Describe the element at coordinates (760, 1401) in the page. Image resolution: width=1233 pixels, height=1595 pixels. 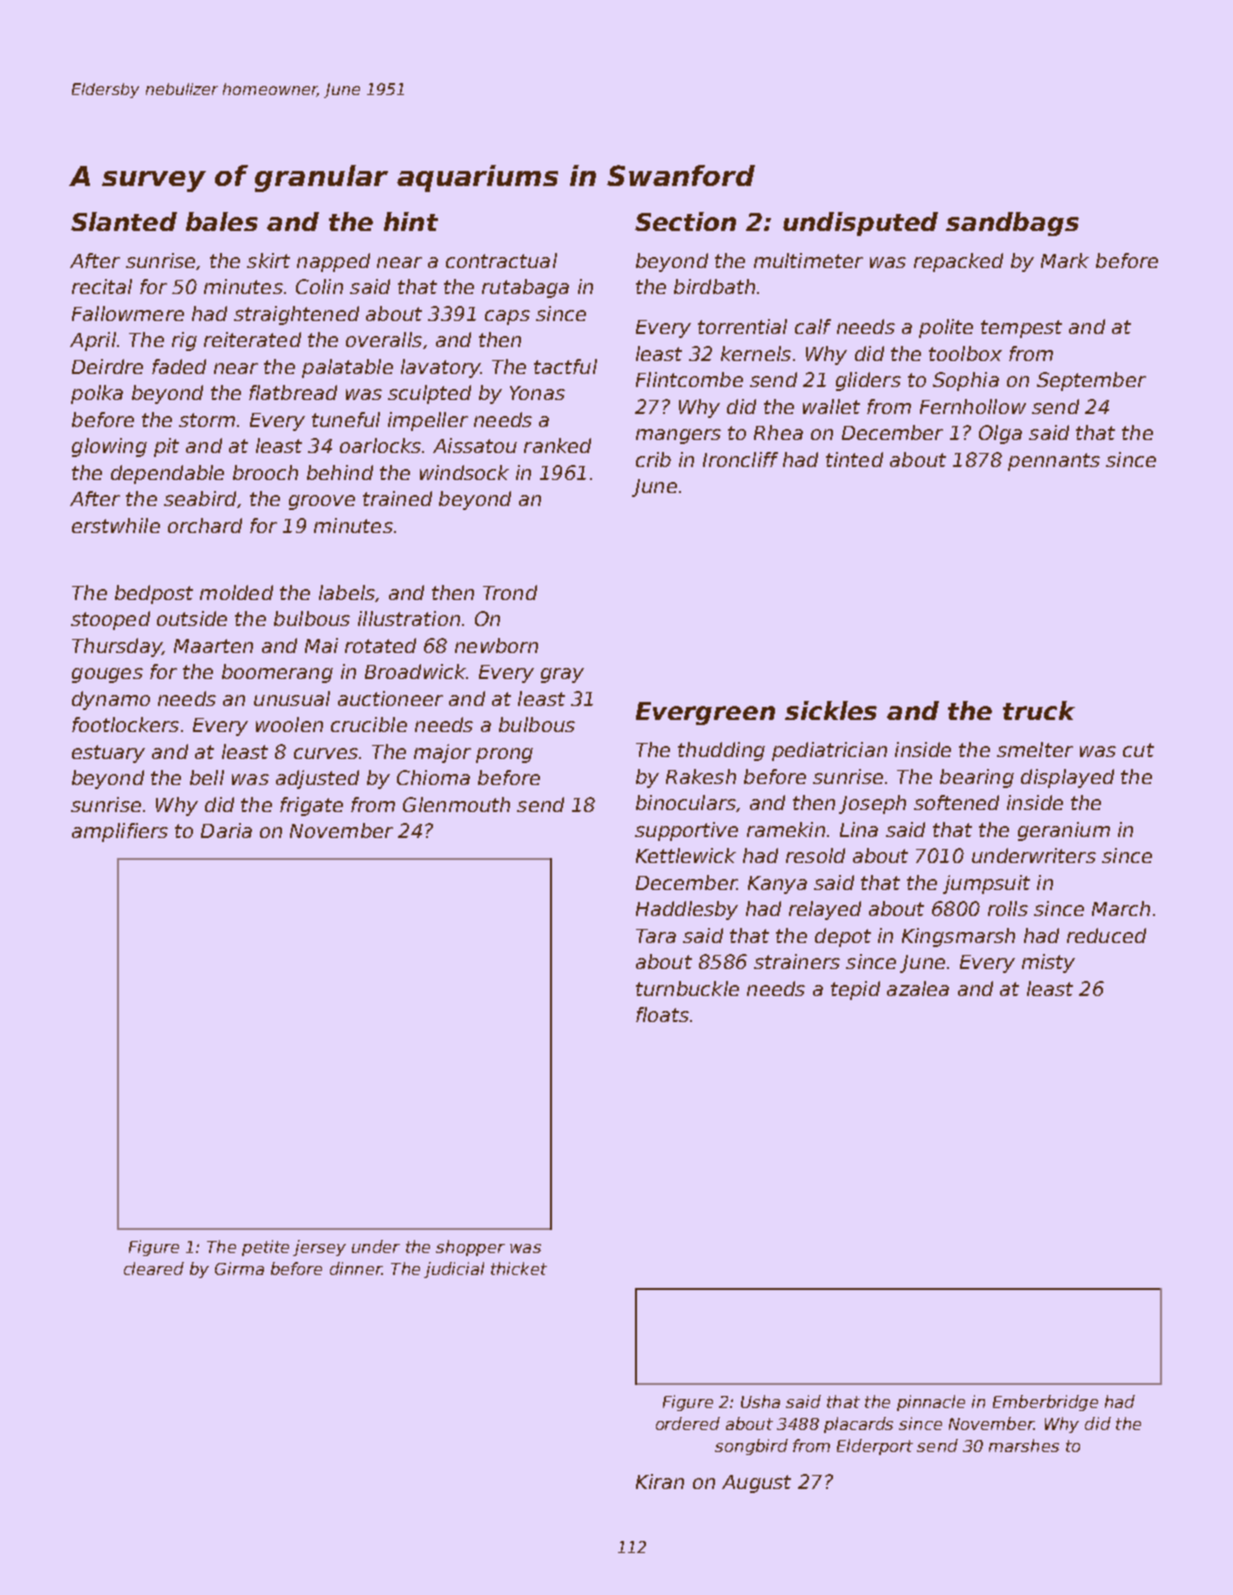
I see `Usha` at that location.
